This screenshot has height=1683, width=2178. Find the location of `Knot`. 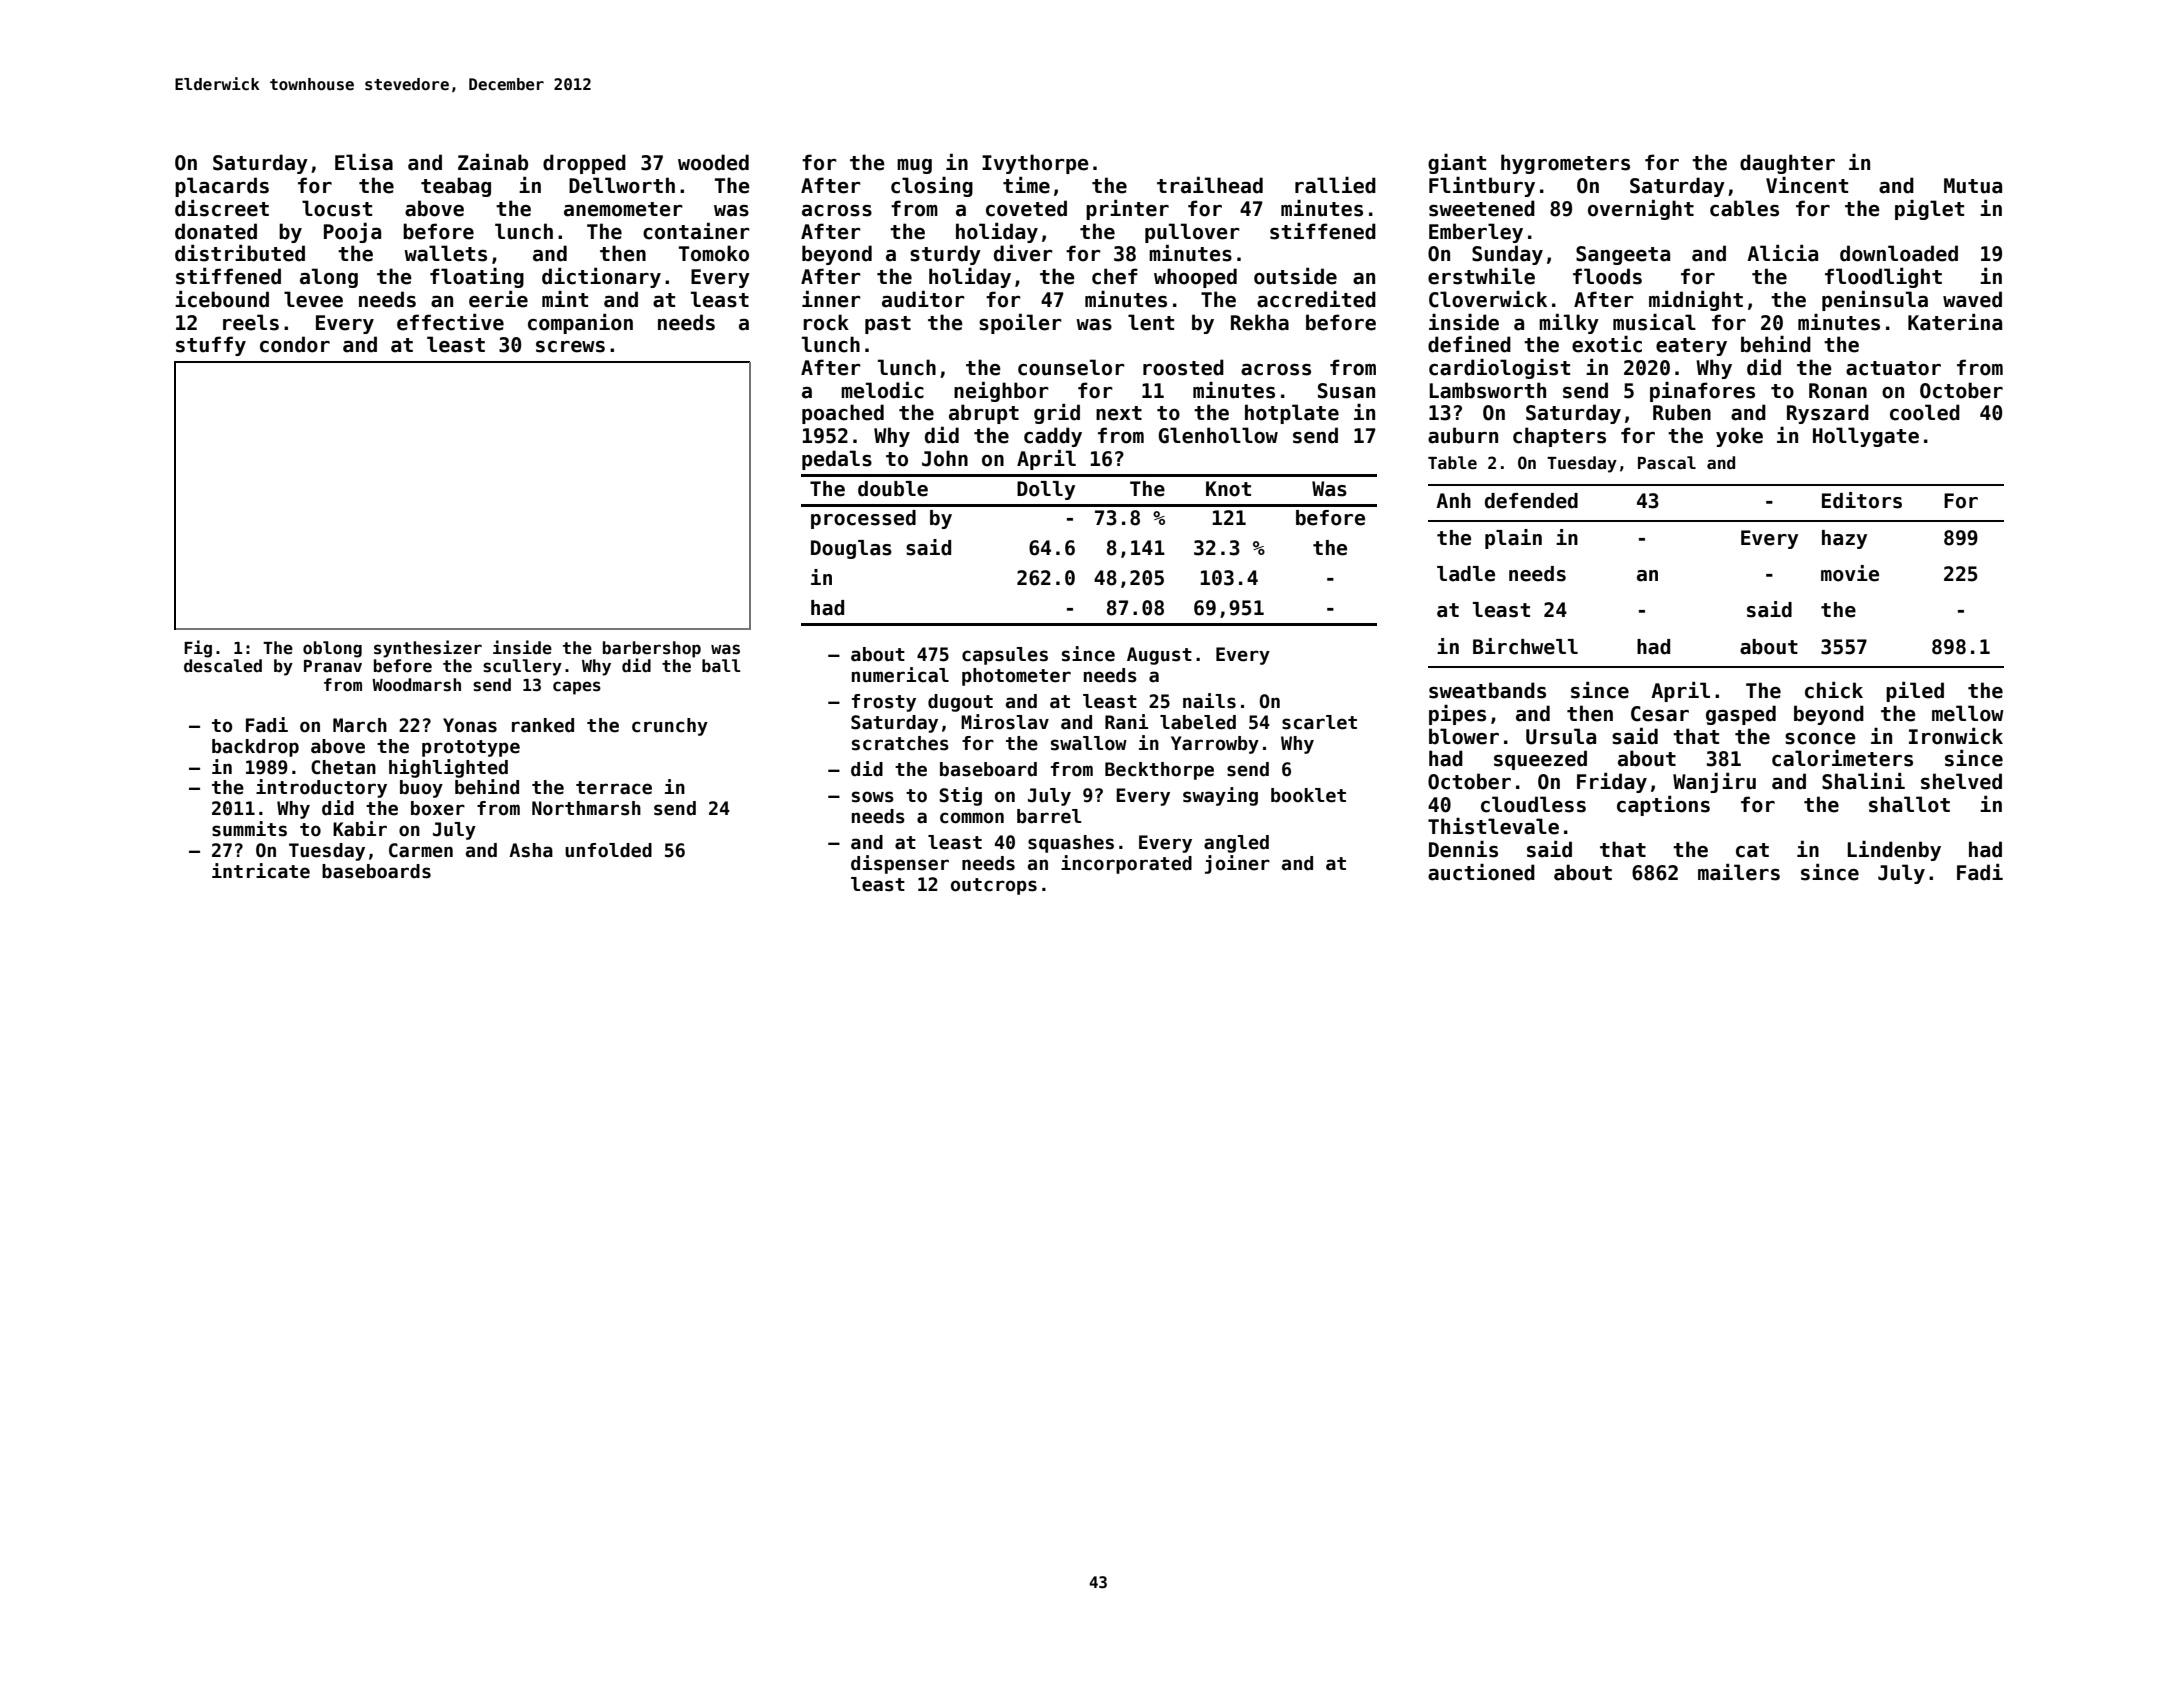

Knot is located at coordinates (1228, 489).
